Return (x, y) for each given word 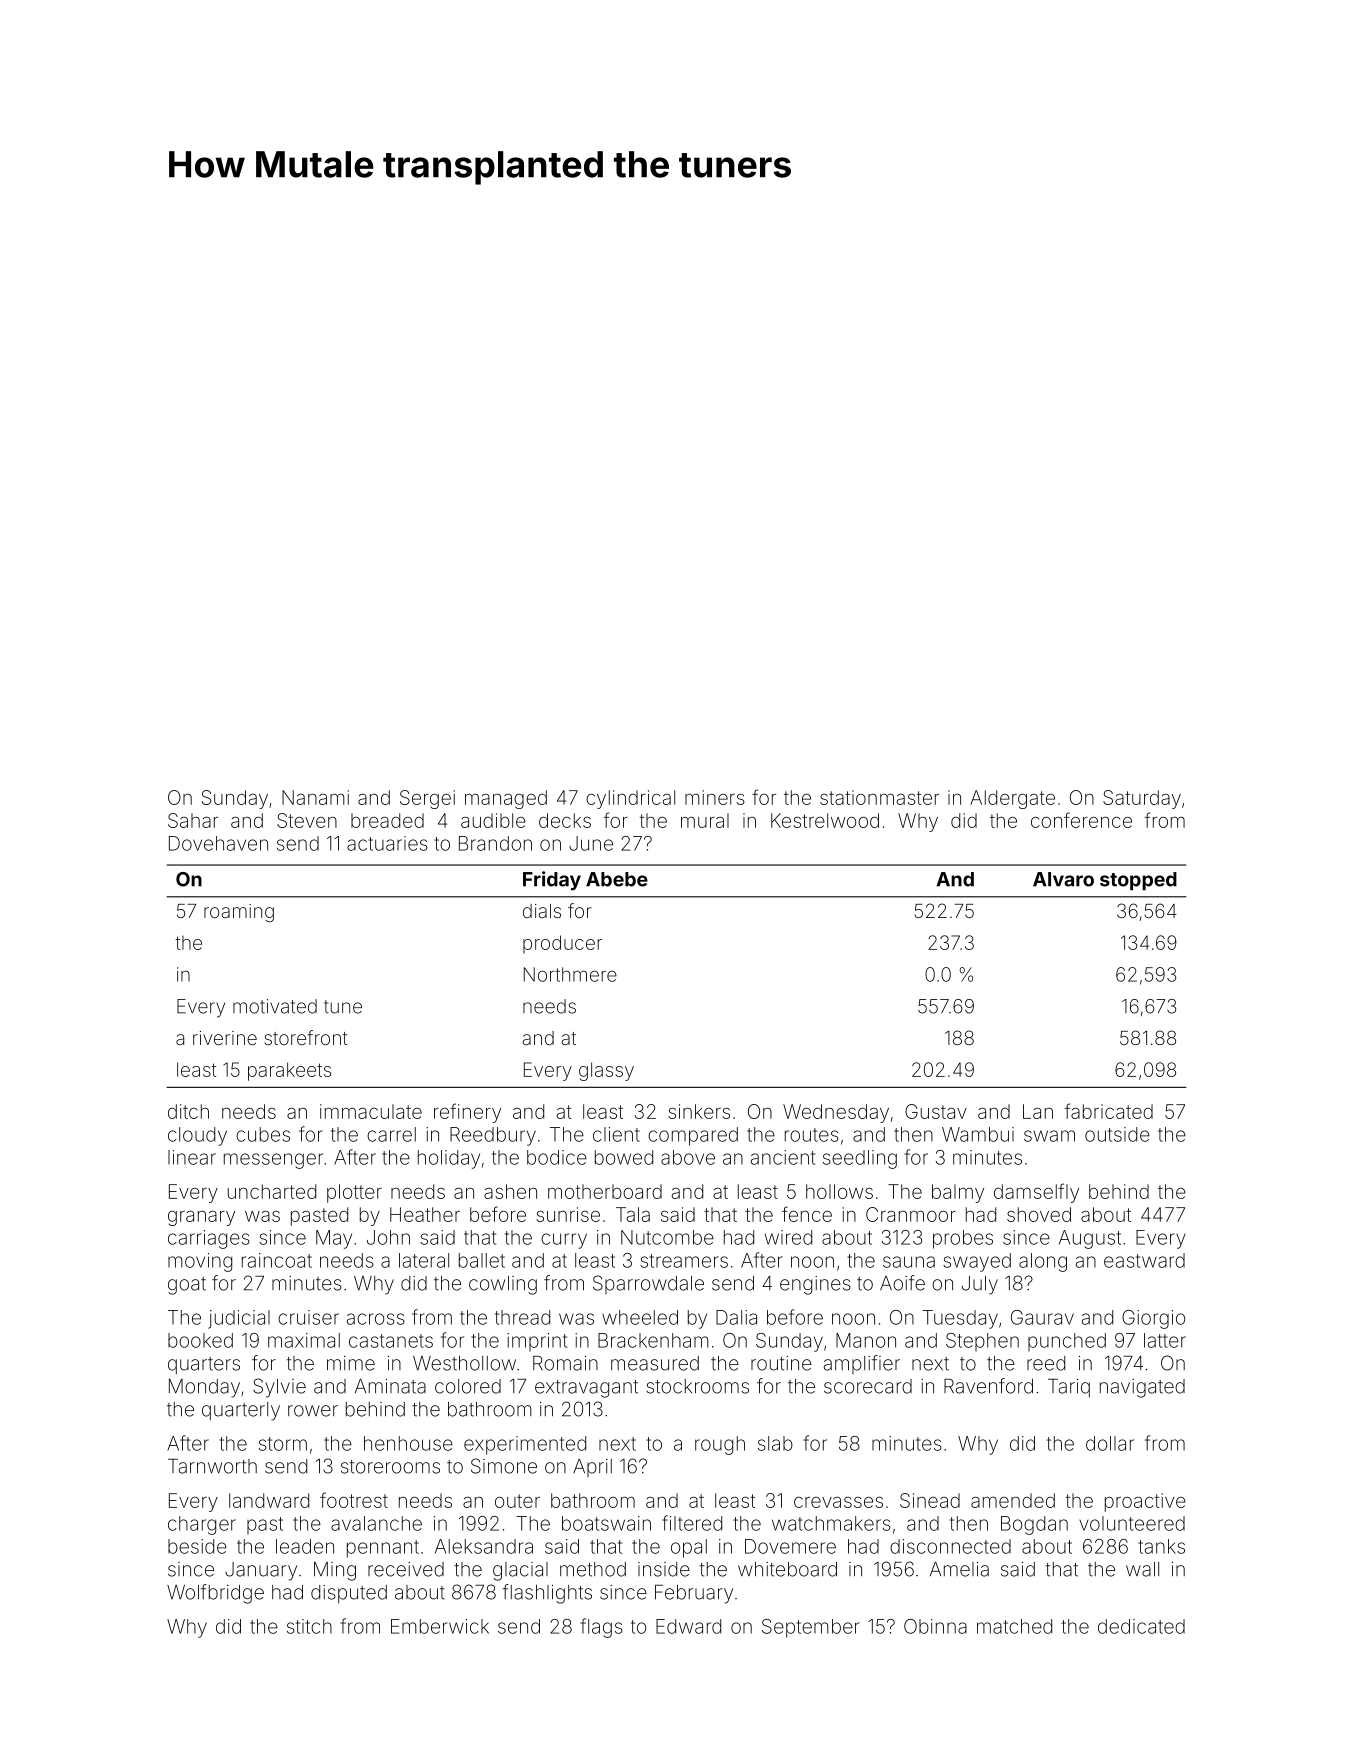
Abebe (617, 879)
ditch (188, 1111)
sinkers (699, 1111)
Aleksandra (484, 1546)
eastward (1144, 1260)
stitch (309, 1626)
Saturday (1142, 799)
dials (542, 911)
